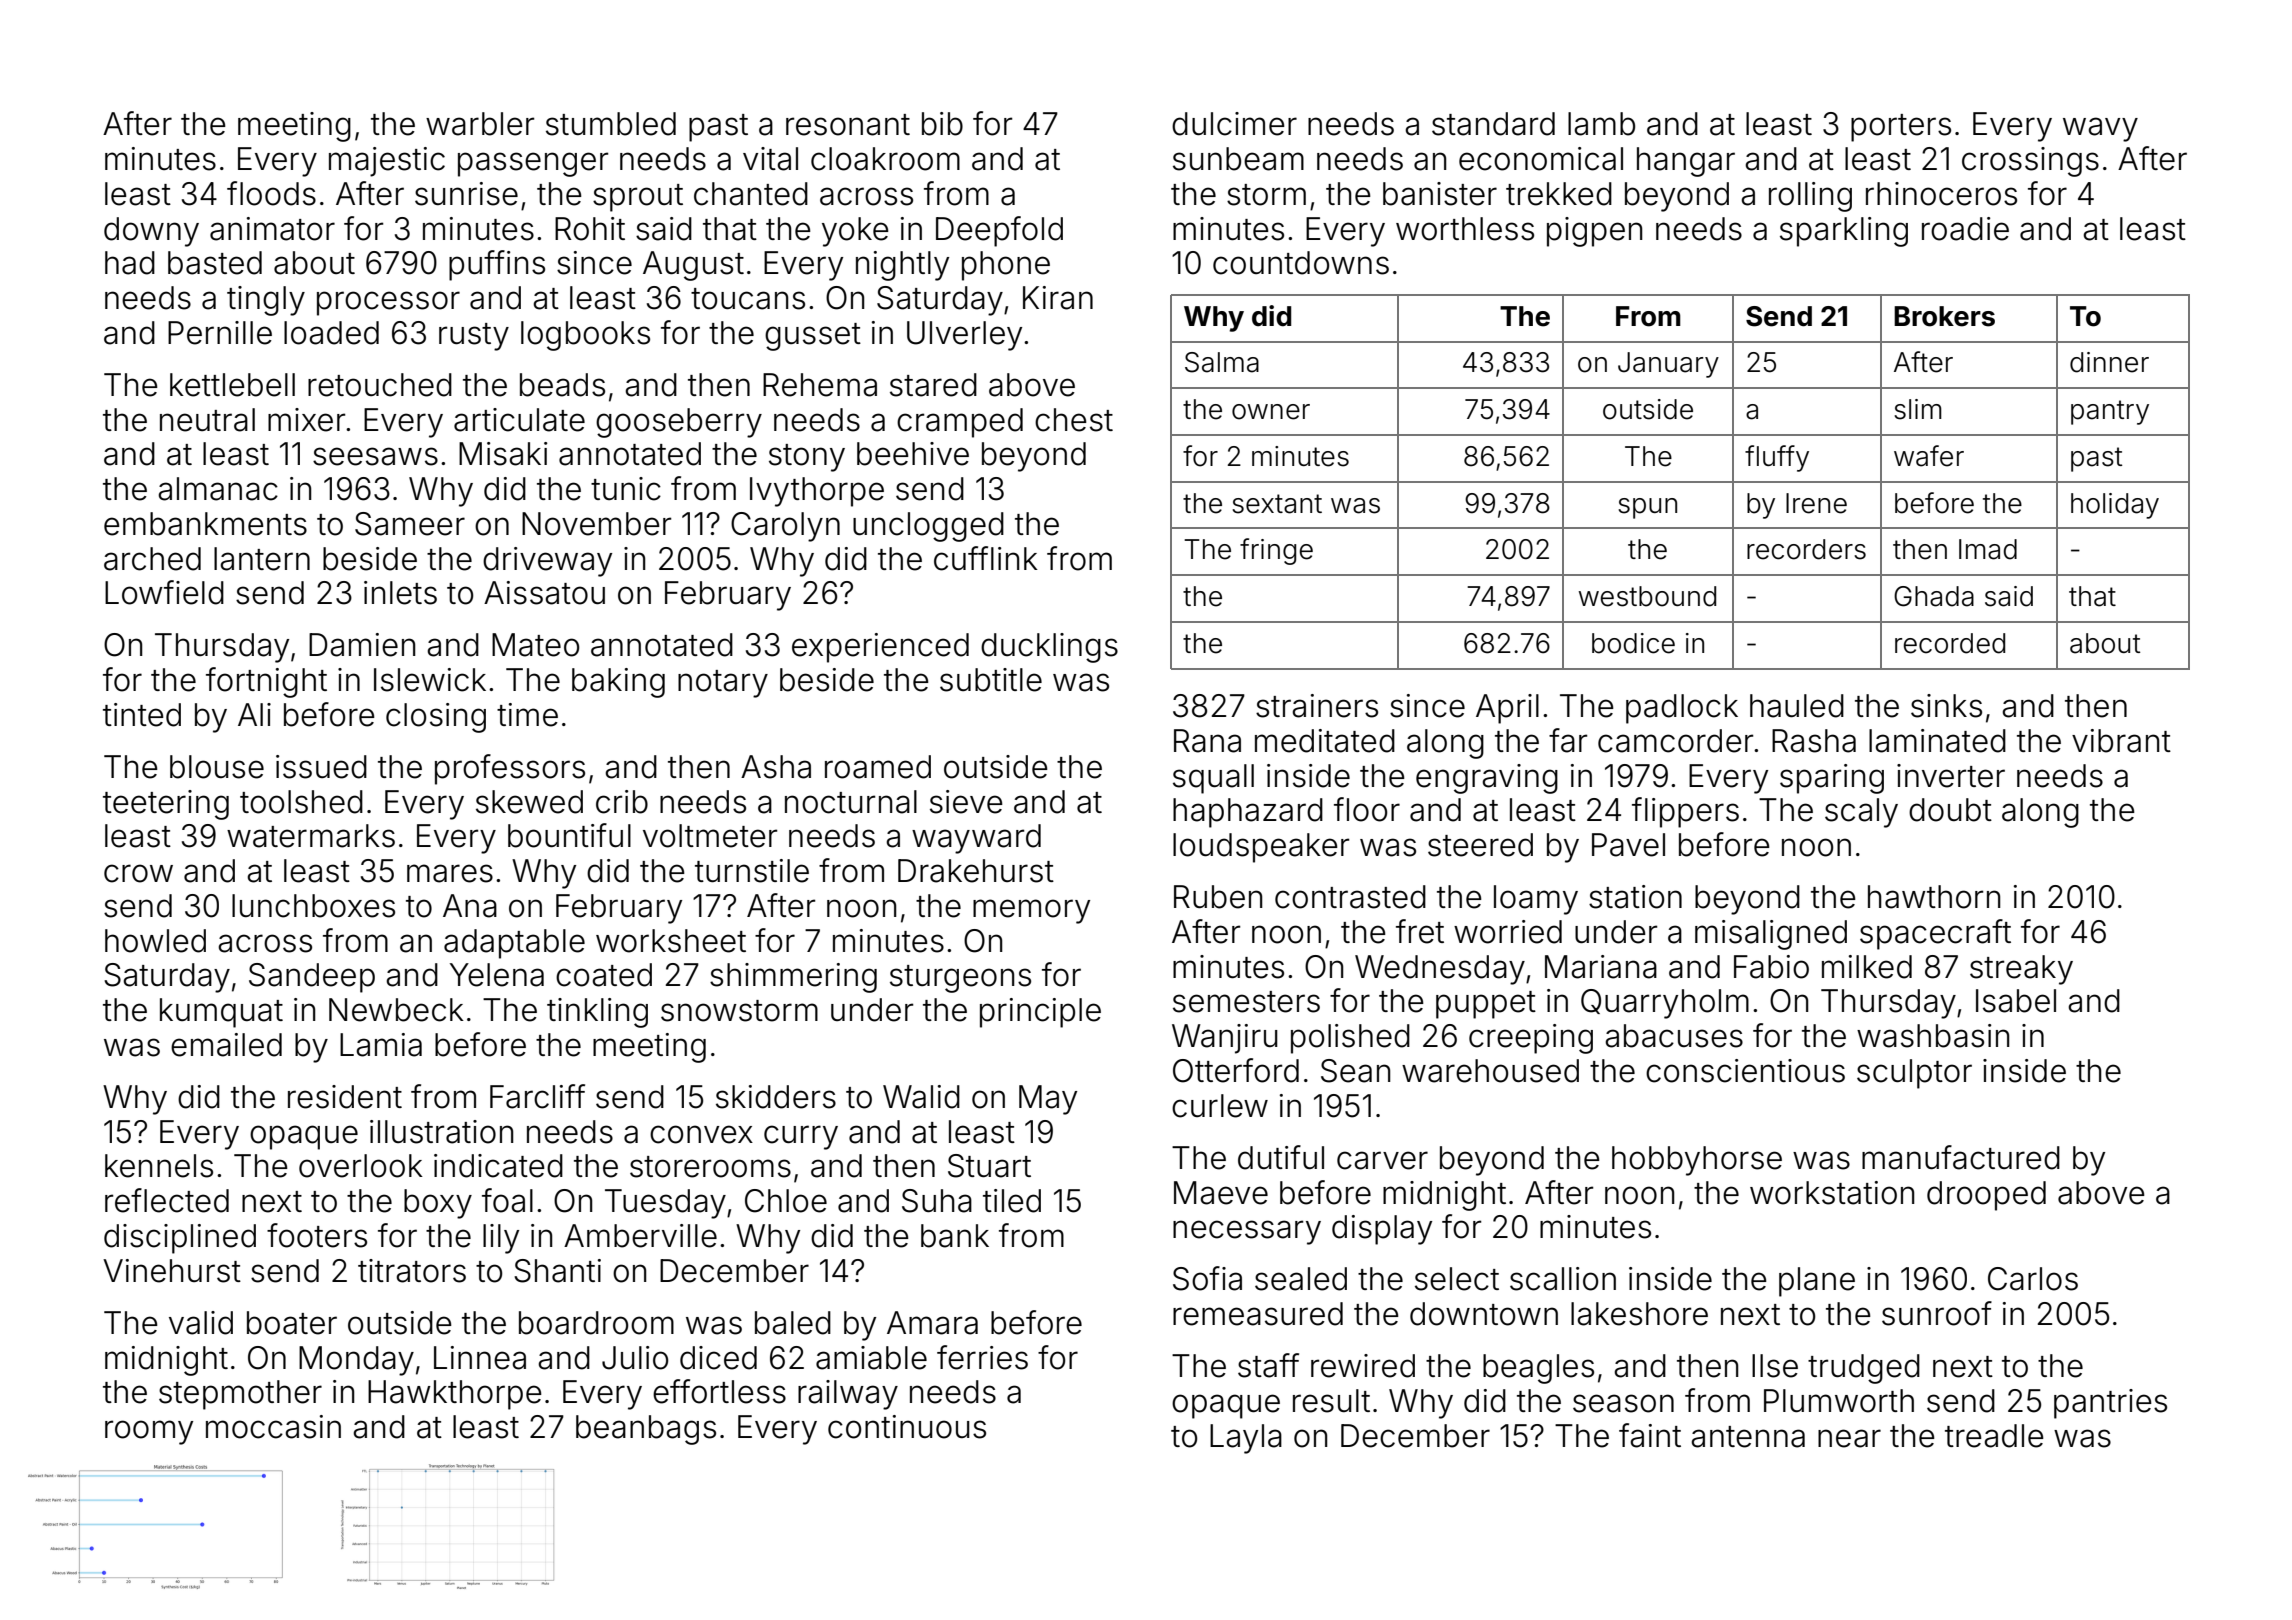 This screenshot has height=1620, width=2292. Describe the element at coordinates (240, 1395) in the screenshot. I see `stepmother` at that location.
